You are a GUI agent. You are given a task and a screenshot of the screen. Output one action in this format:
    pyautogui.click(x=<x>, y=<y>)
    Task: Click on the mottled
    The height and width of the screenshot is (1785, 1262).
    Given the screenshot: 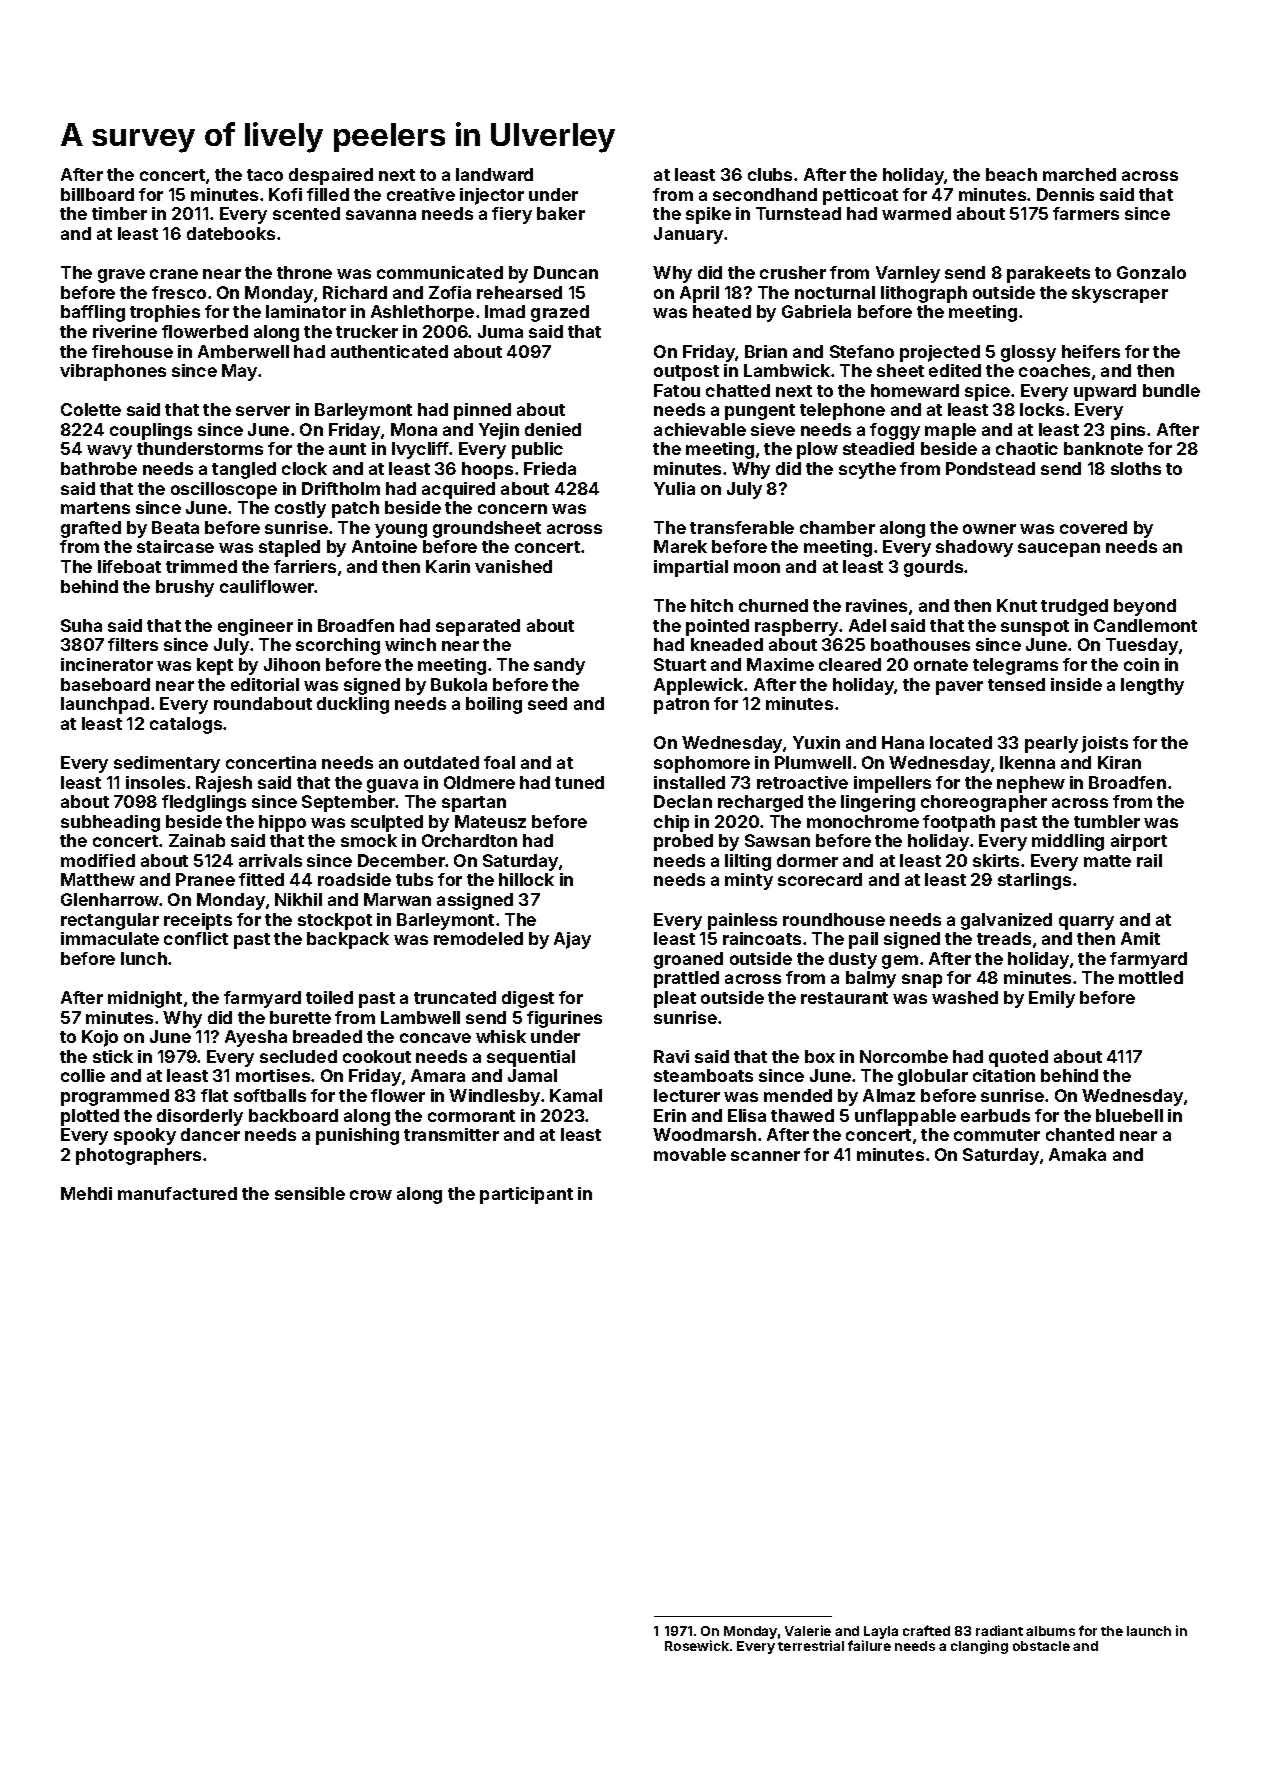 What is the action you would take?
    pyautogui.click(x=1151, y=977)
